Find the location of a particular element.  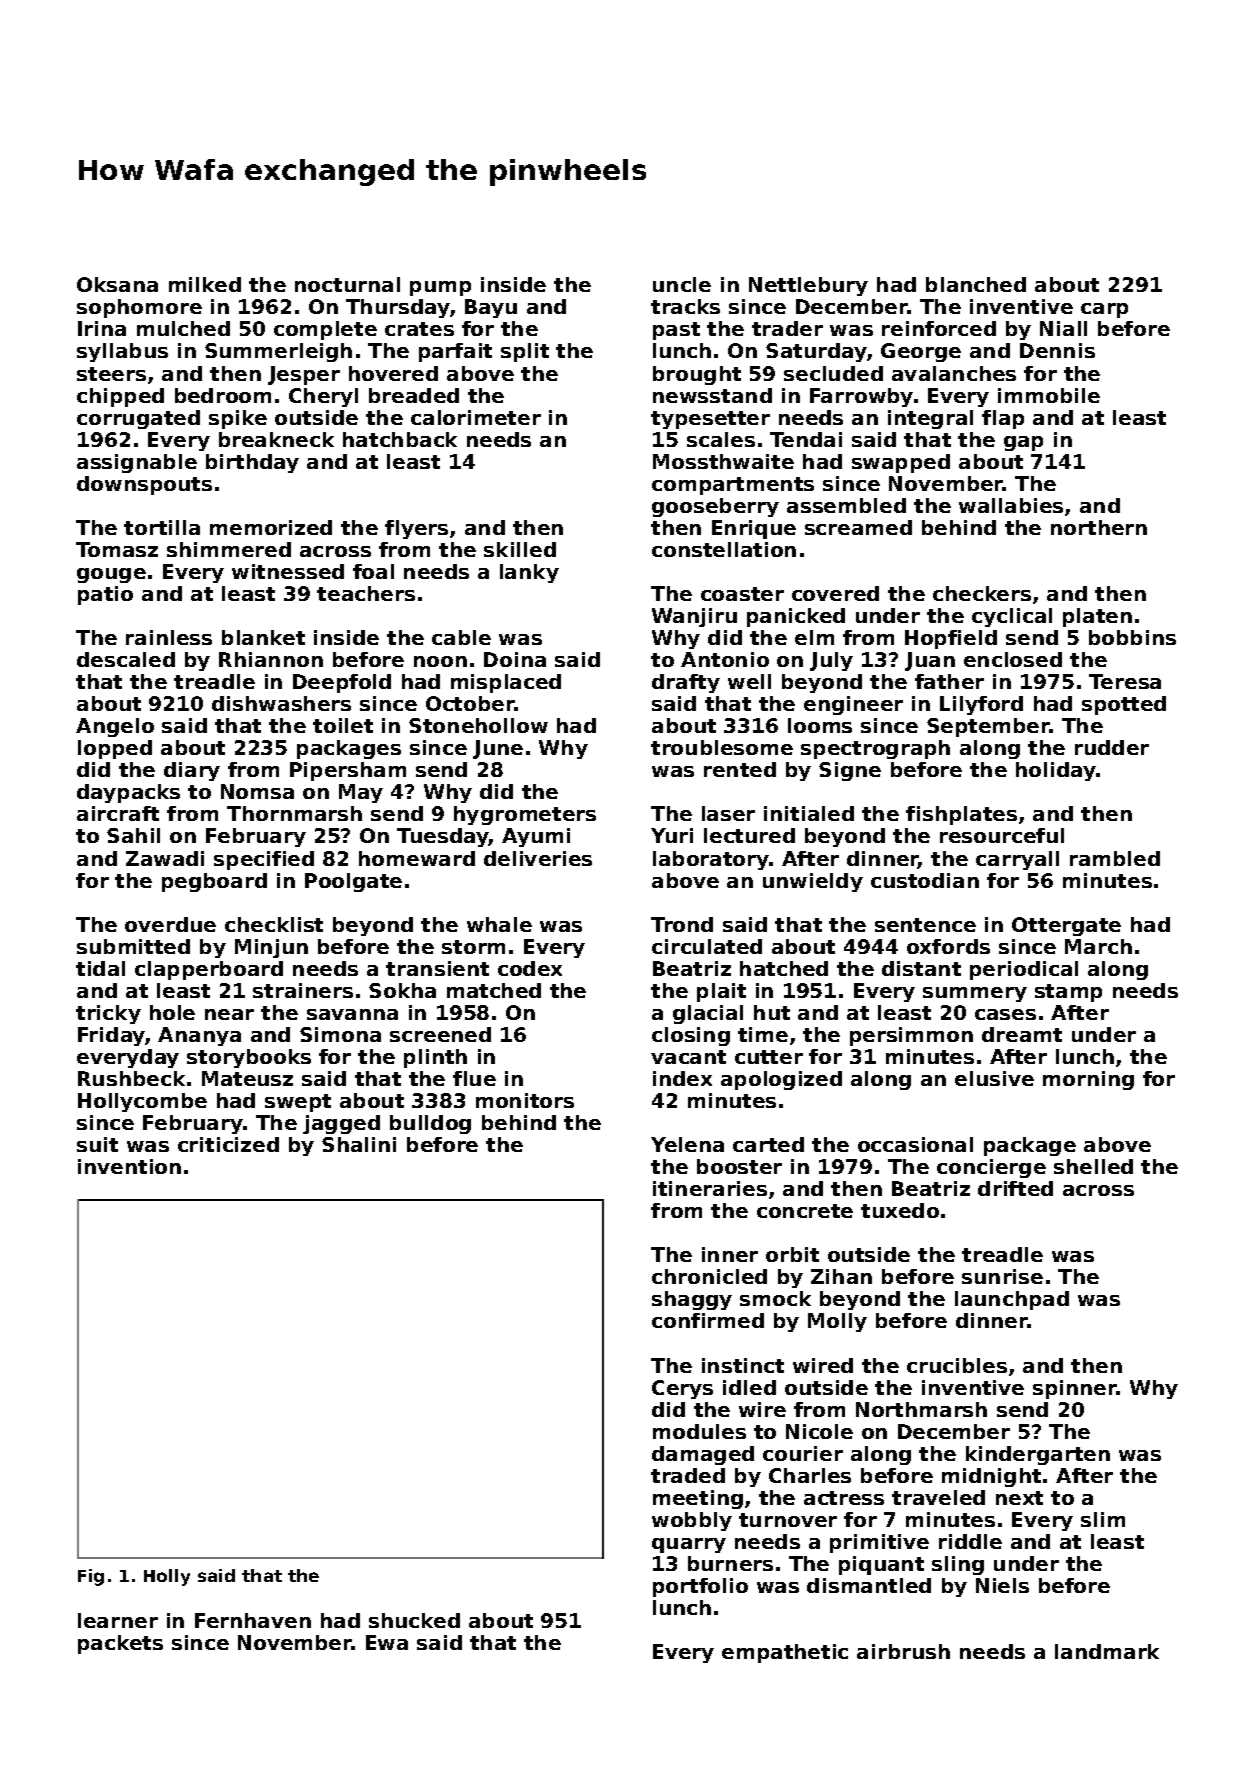

tidal is located at coordinates (100, 968).
